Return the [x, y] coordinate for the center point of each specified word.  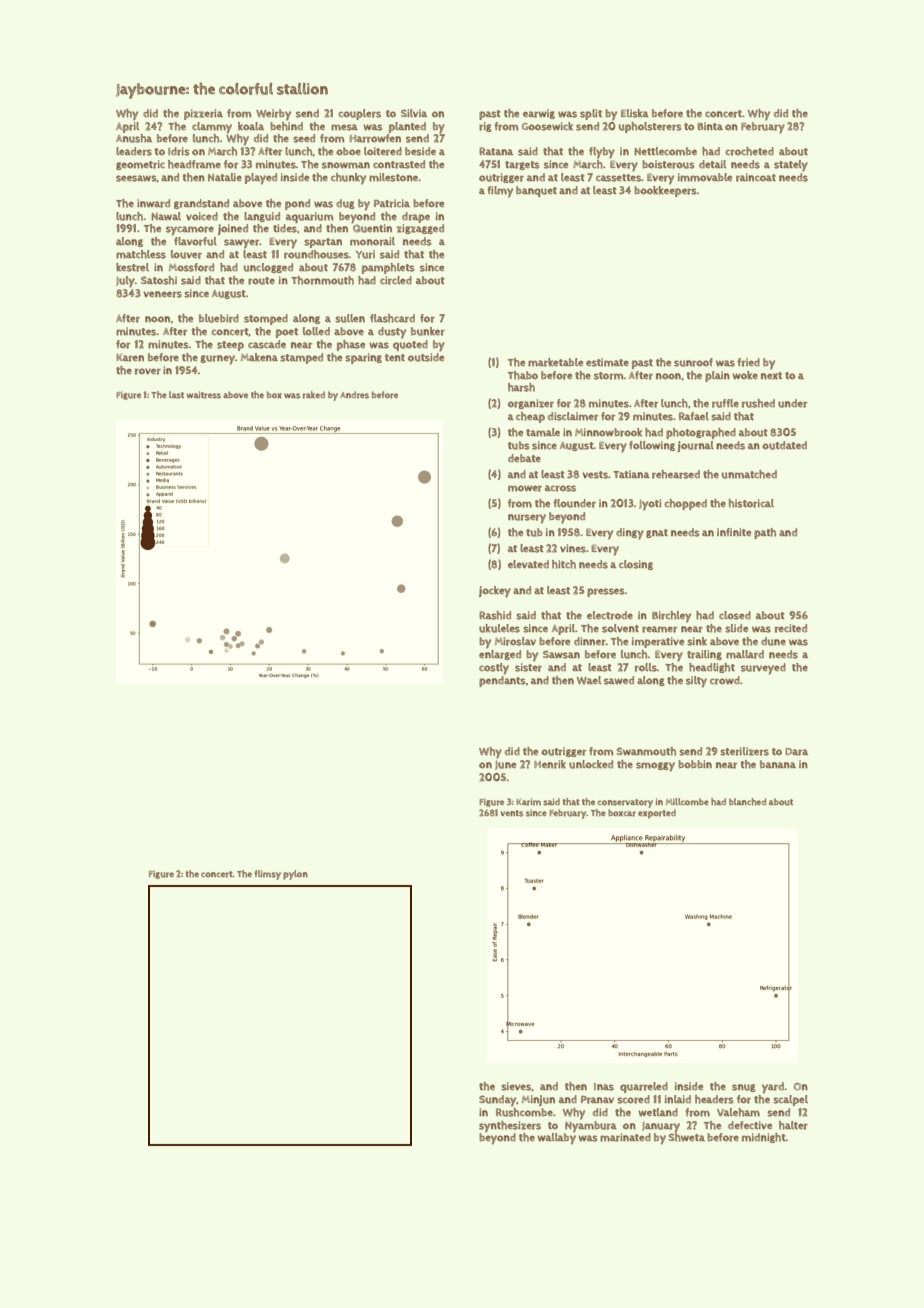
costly [494, 669]
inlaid [678, 1099]
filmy [500, 192]
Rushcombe [524, 1112]
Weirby [273, 115]
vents [511, 813]
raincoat [756, 177]
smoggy [655, 767]
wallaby [557, 1139]
